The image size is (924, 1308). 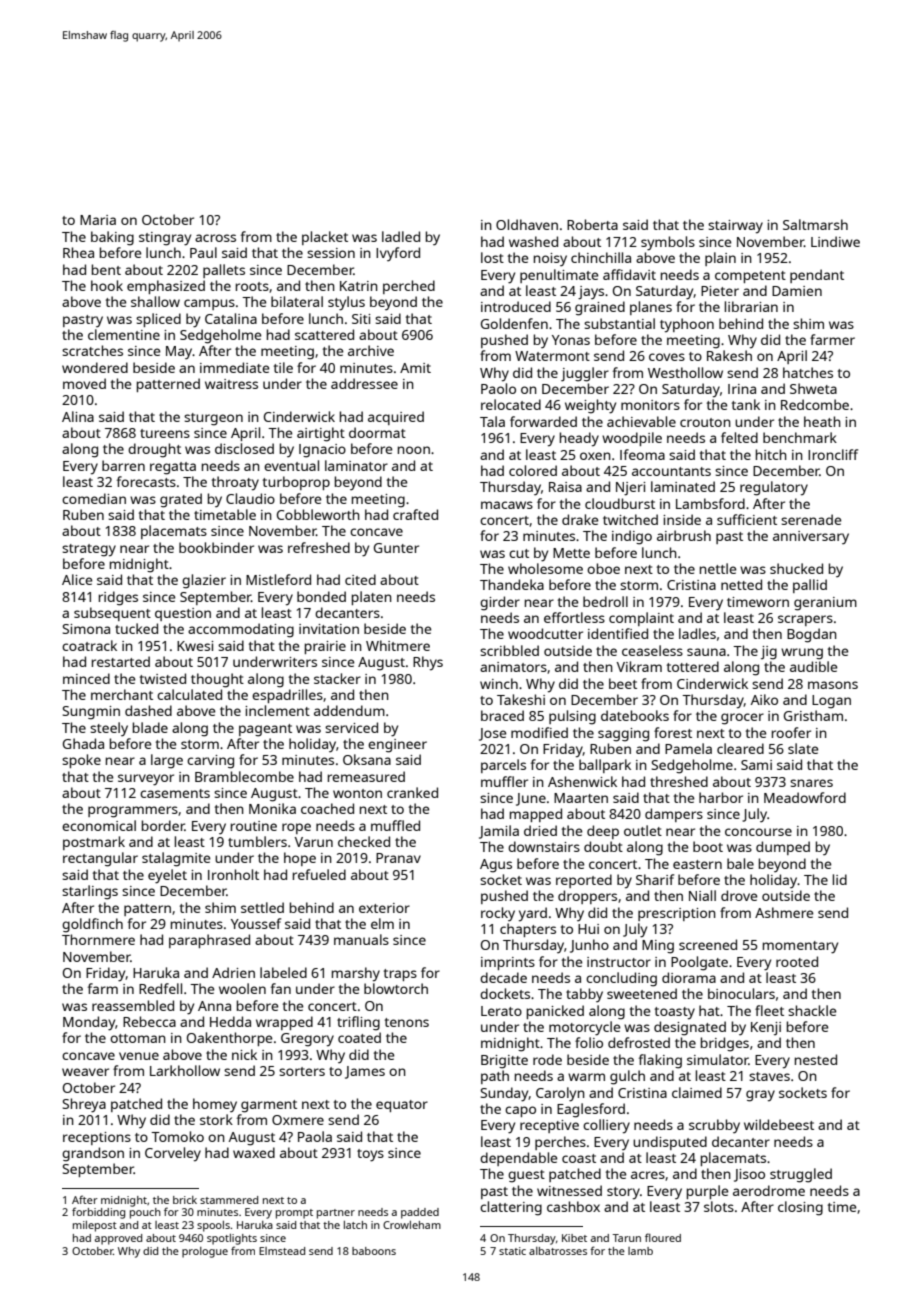 I want to click on scrubby, so click(x=714, y=1126).
